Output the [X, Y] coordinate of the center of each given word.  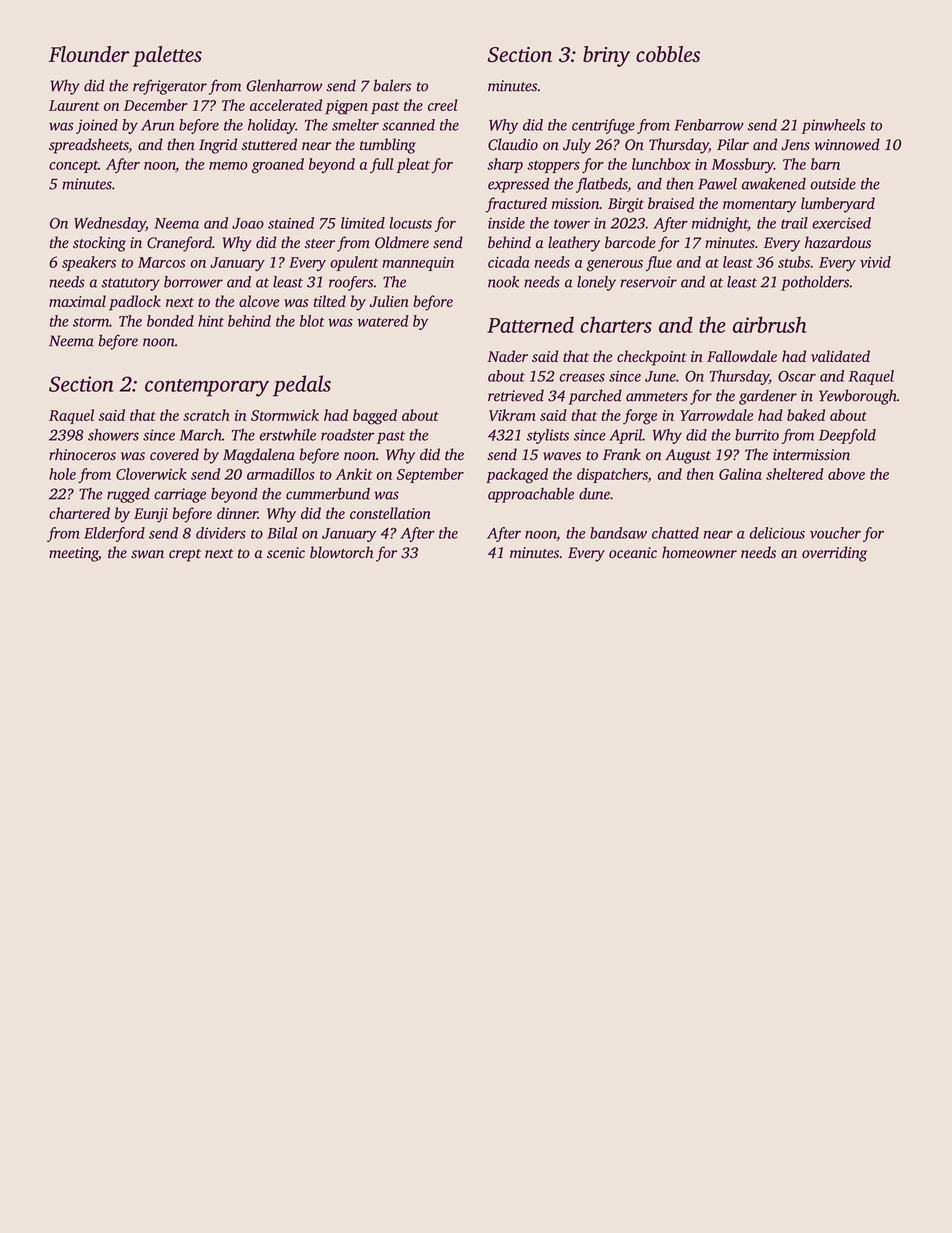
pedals [302, 386]
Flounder [89, 54]
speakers [89, 263]
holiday [272, 126]
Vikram [512, 415]
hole [62, 474]
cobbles [668, 54]
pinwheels [833, 126]
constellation [390, 513]
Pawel [717, 184]
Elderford [114, 534]
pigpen [346, 107]
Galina [740, 474]
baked [806, 415]
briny [606, 56]
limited [363, 223]
